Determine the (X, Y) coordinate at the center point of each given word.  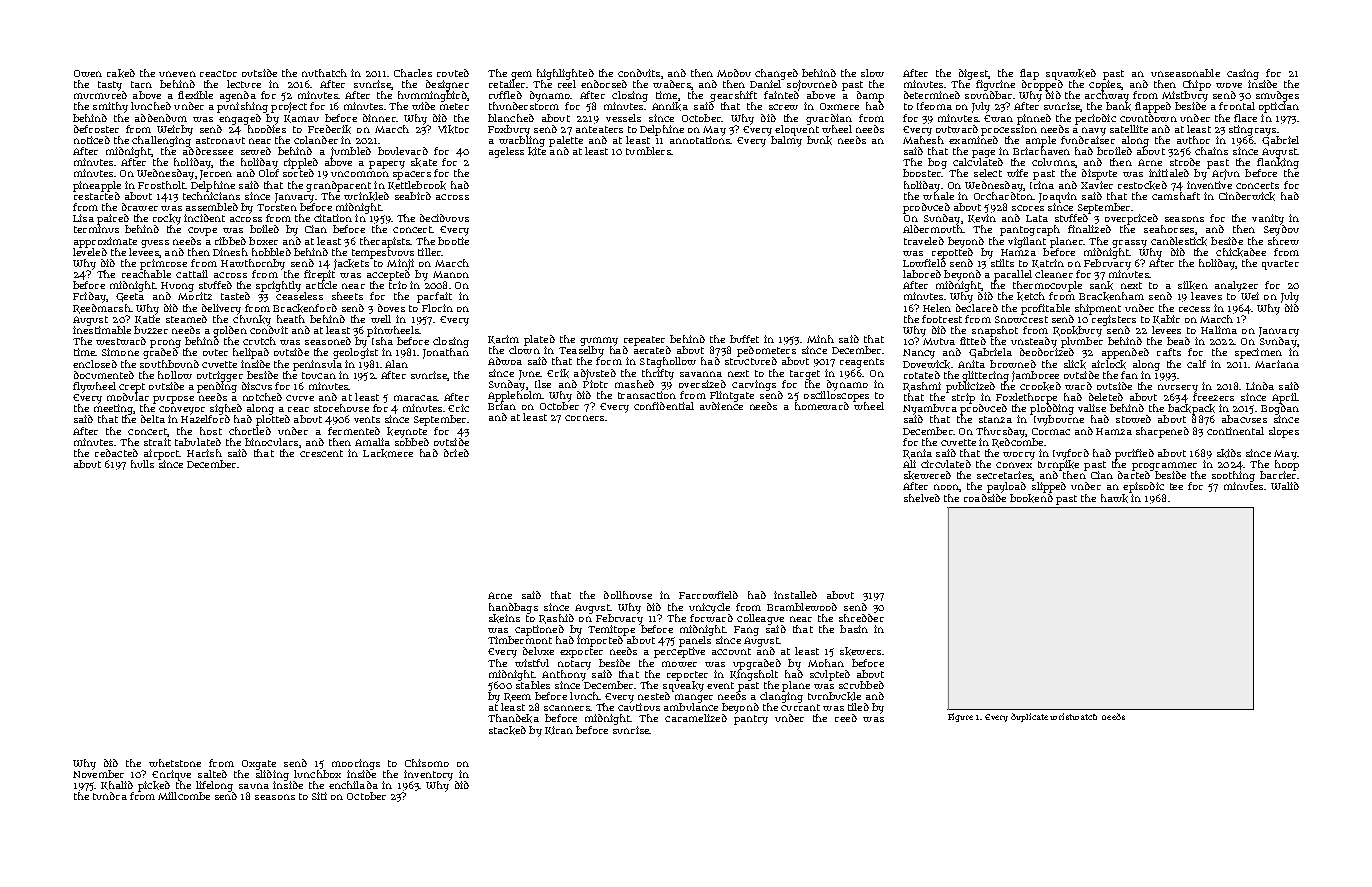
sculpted (830, 675)
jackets (351, 264)
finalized (1089, 229)
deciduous (444, 218)
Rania (917, 454)
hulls (142, 464)
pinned (1034, 119)
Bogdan (1280, 409)
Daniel (765, 84)
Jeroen (216, 175)
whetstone (175, 763)
